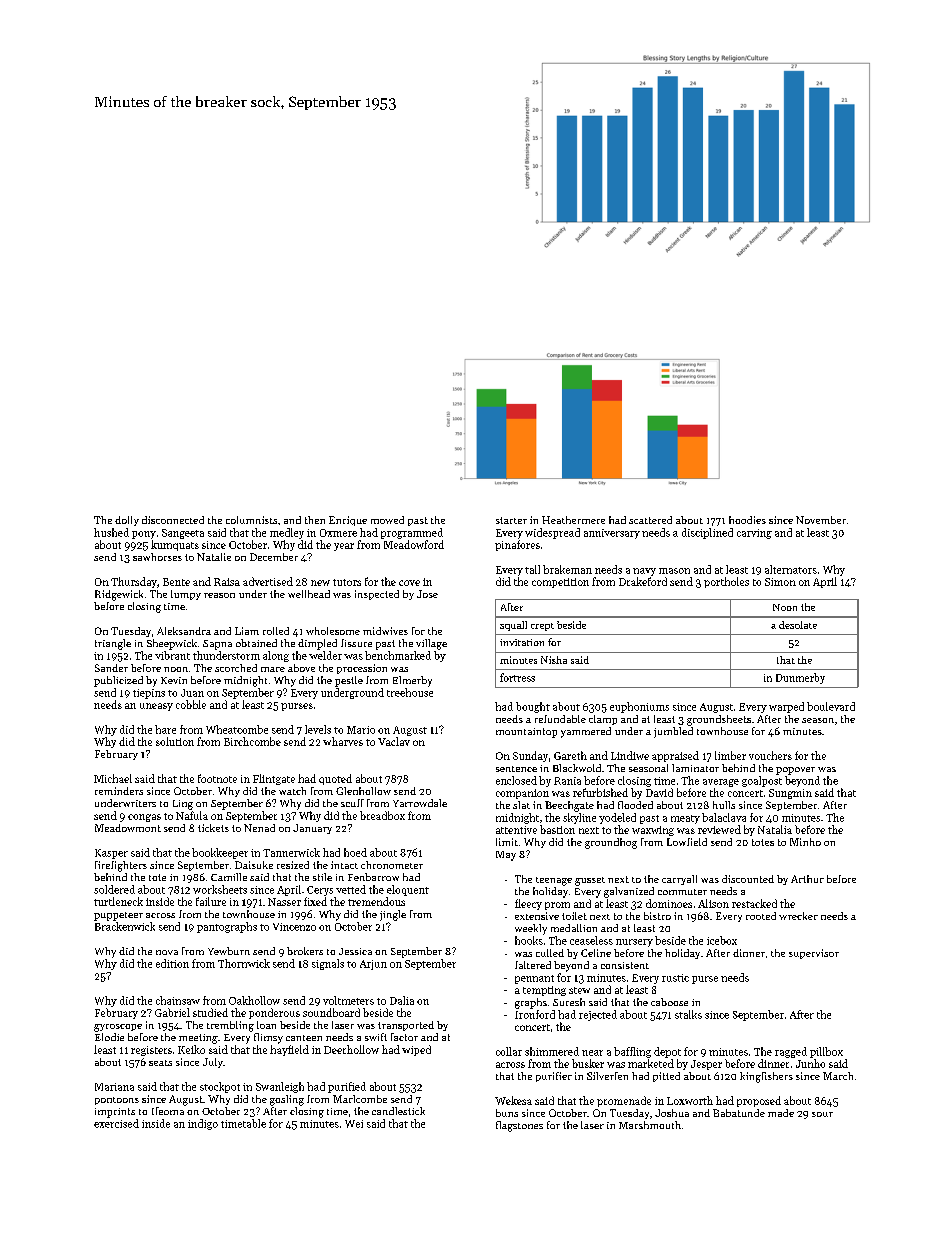 The image size is (952, 1233). Describe the element at coordinates (151, 1051) in the page. I see `registers` at that location.
